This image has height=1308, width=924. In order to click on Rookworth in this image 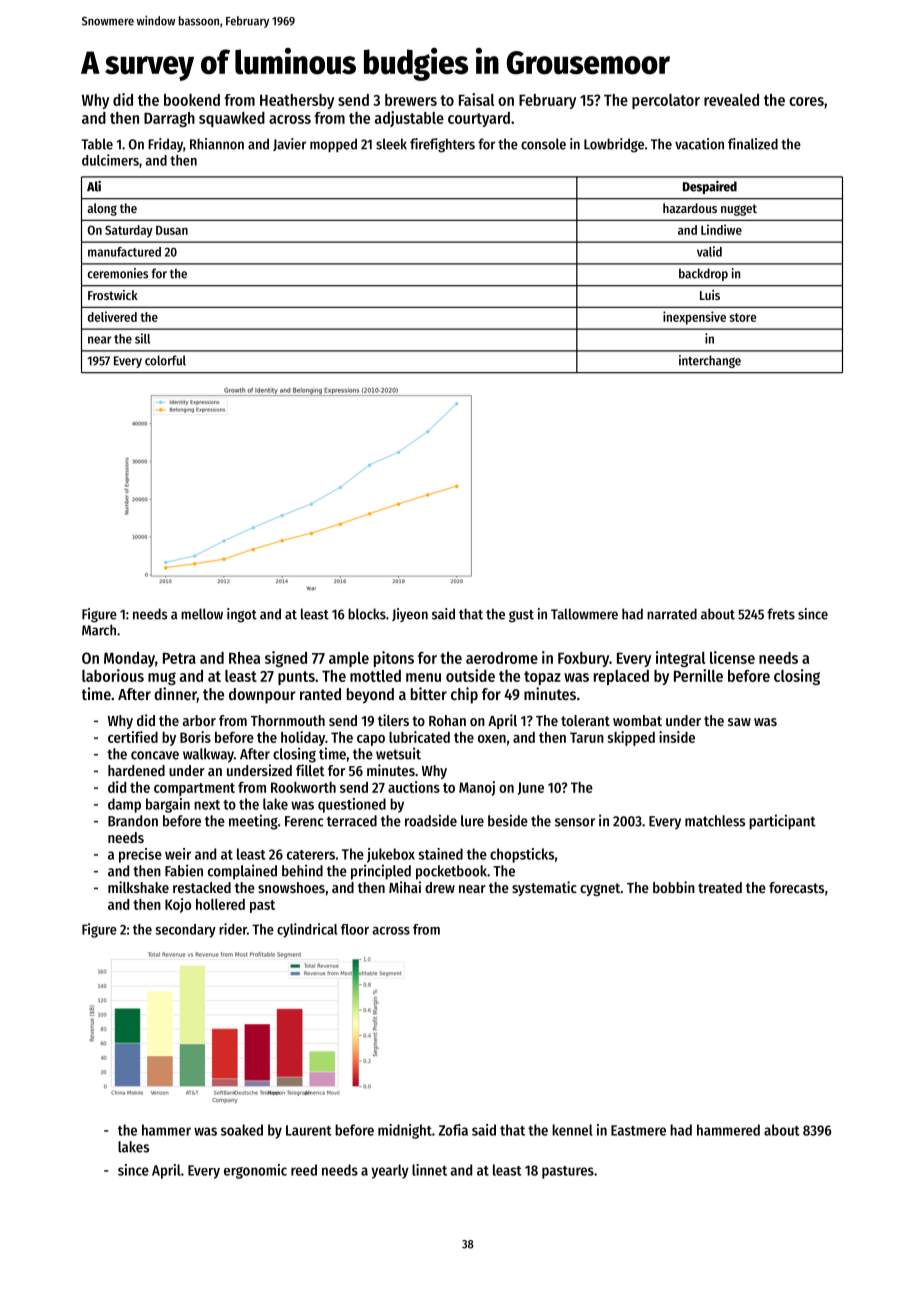, I will do `click(303, 787)`.
